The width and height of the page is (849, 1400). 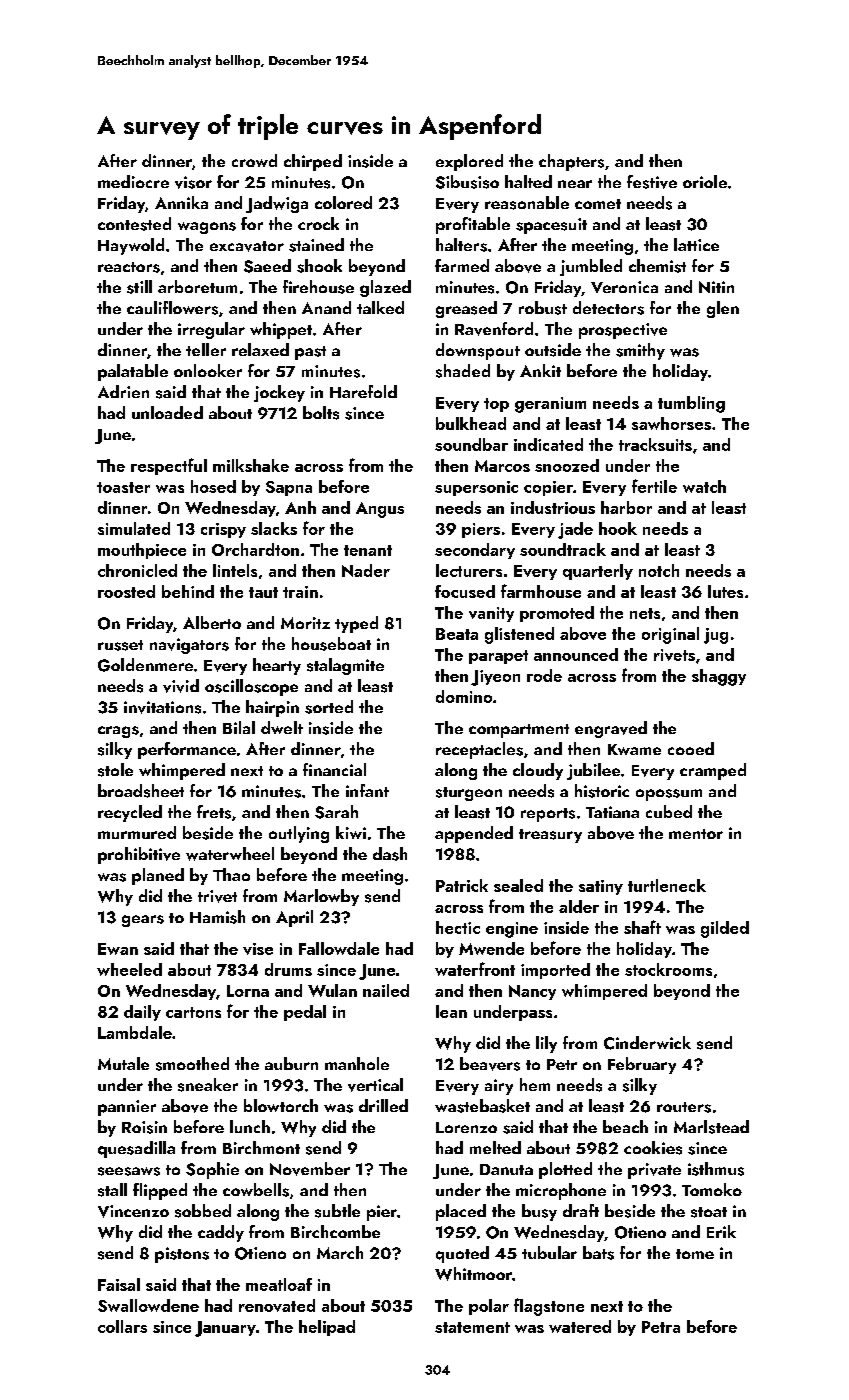 I want to click on March, so click(x=340, y=1252).
